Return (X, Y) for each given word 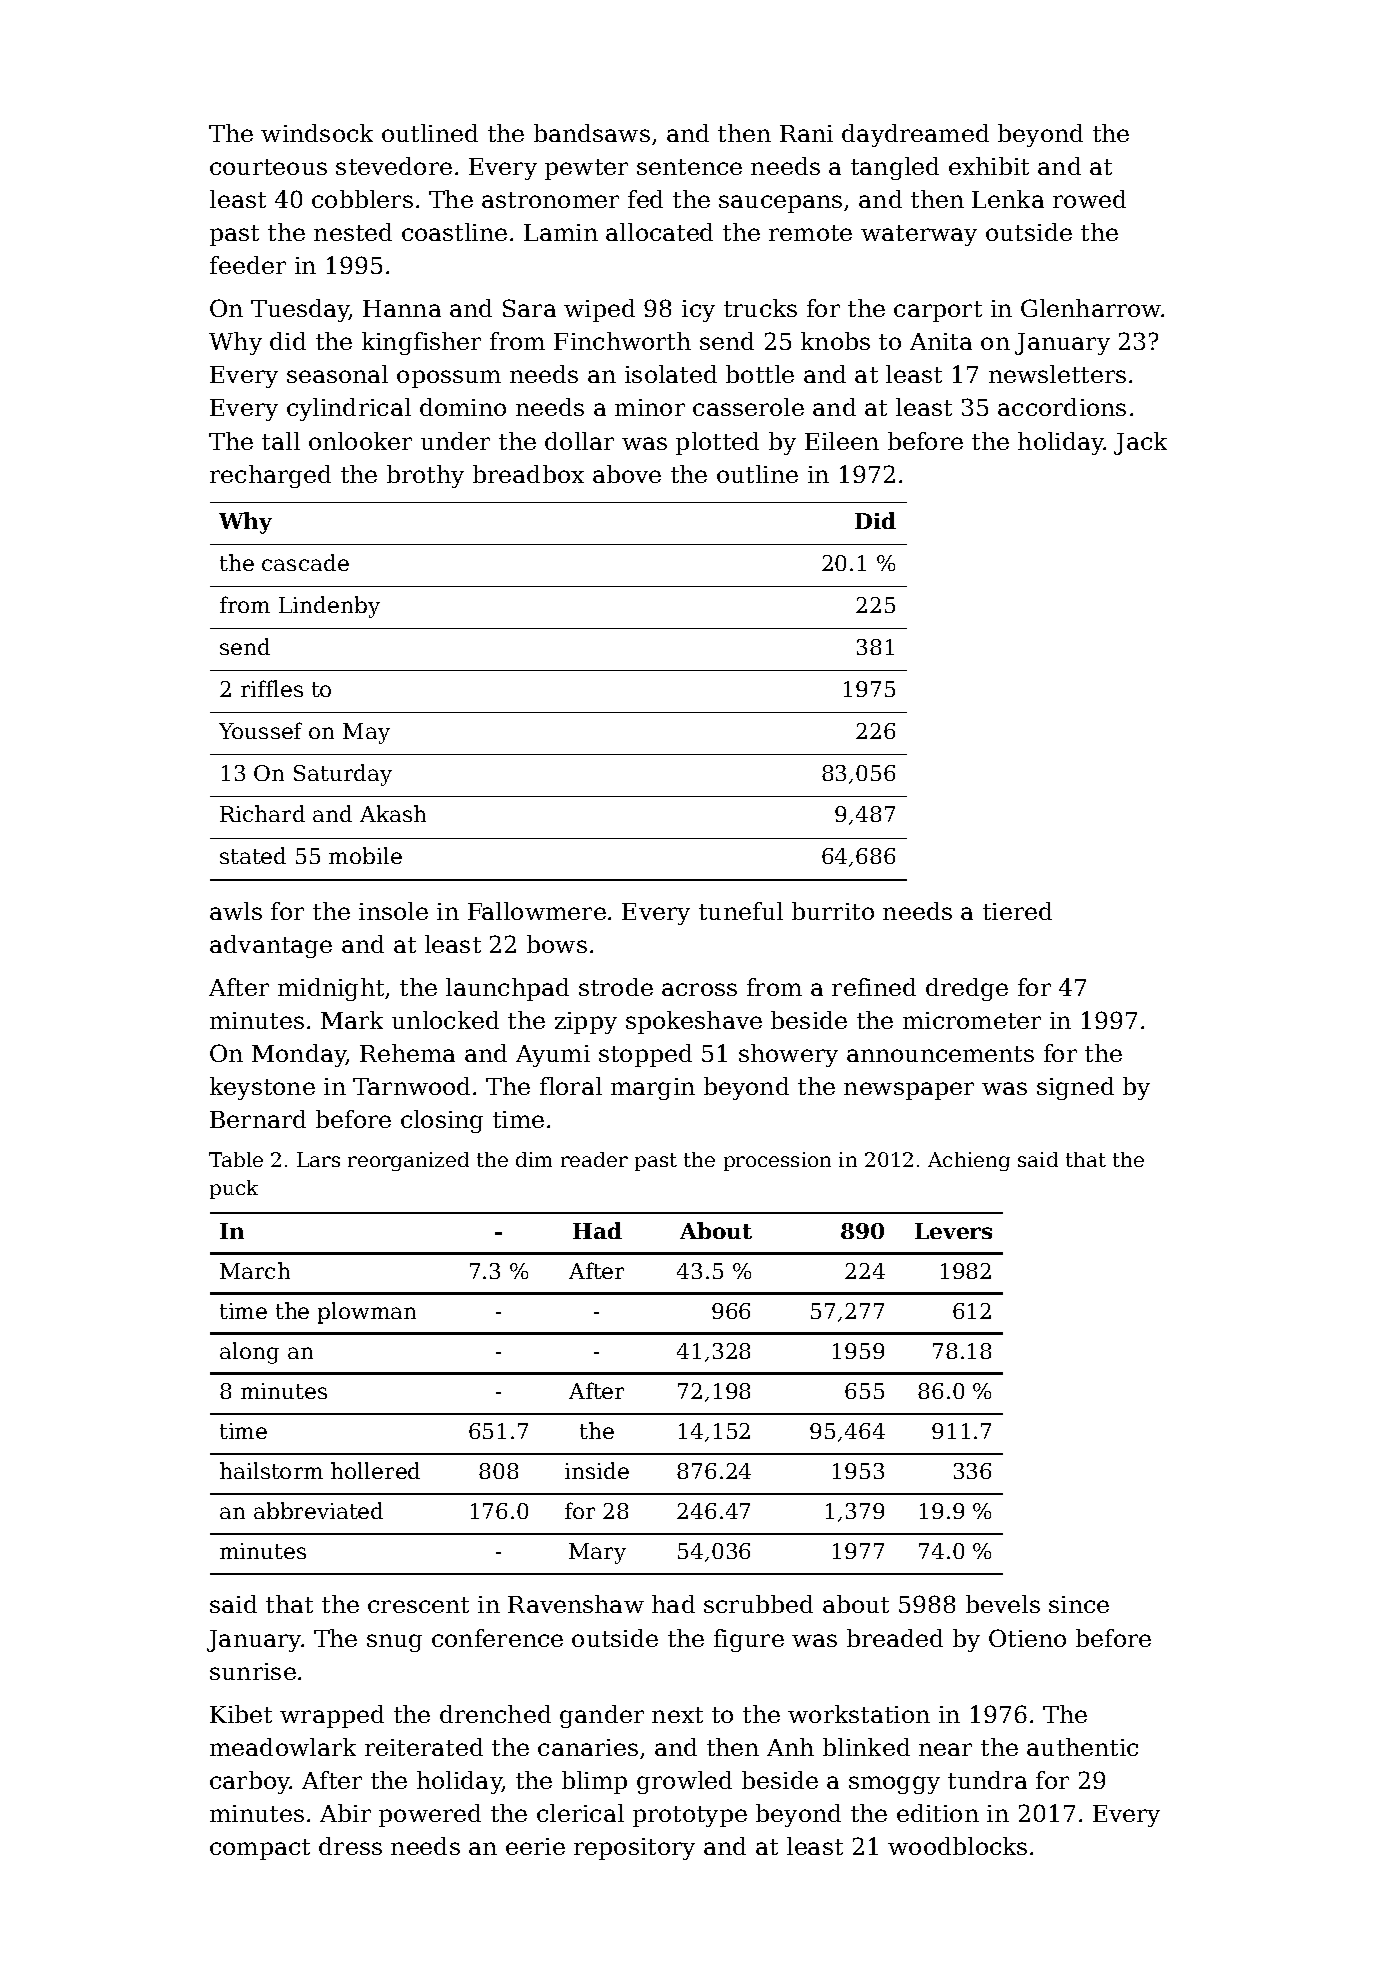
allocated (659, 232)
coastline (454, 232)
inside (597, 1470)
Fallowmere (537, 911)
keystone (262, 1088)
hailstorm (271, 1470)
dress (350, 1846)
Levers (953, 1231)
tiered (1017, 911)
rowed (1089, 199)
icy (698, 311)
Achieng (969, 1161)
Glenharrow (1091, 308)
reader (594, 1159)
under (455, 441)
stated (253, 855)
